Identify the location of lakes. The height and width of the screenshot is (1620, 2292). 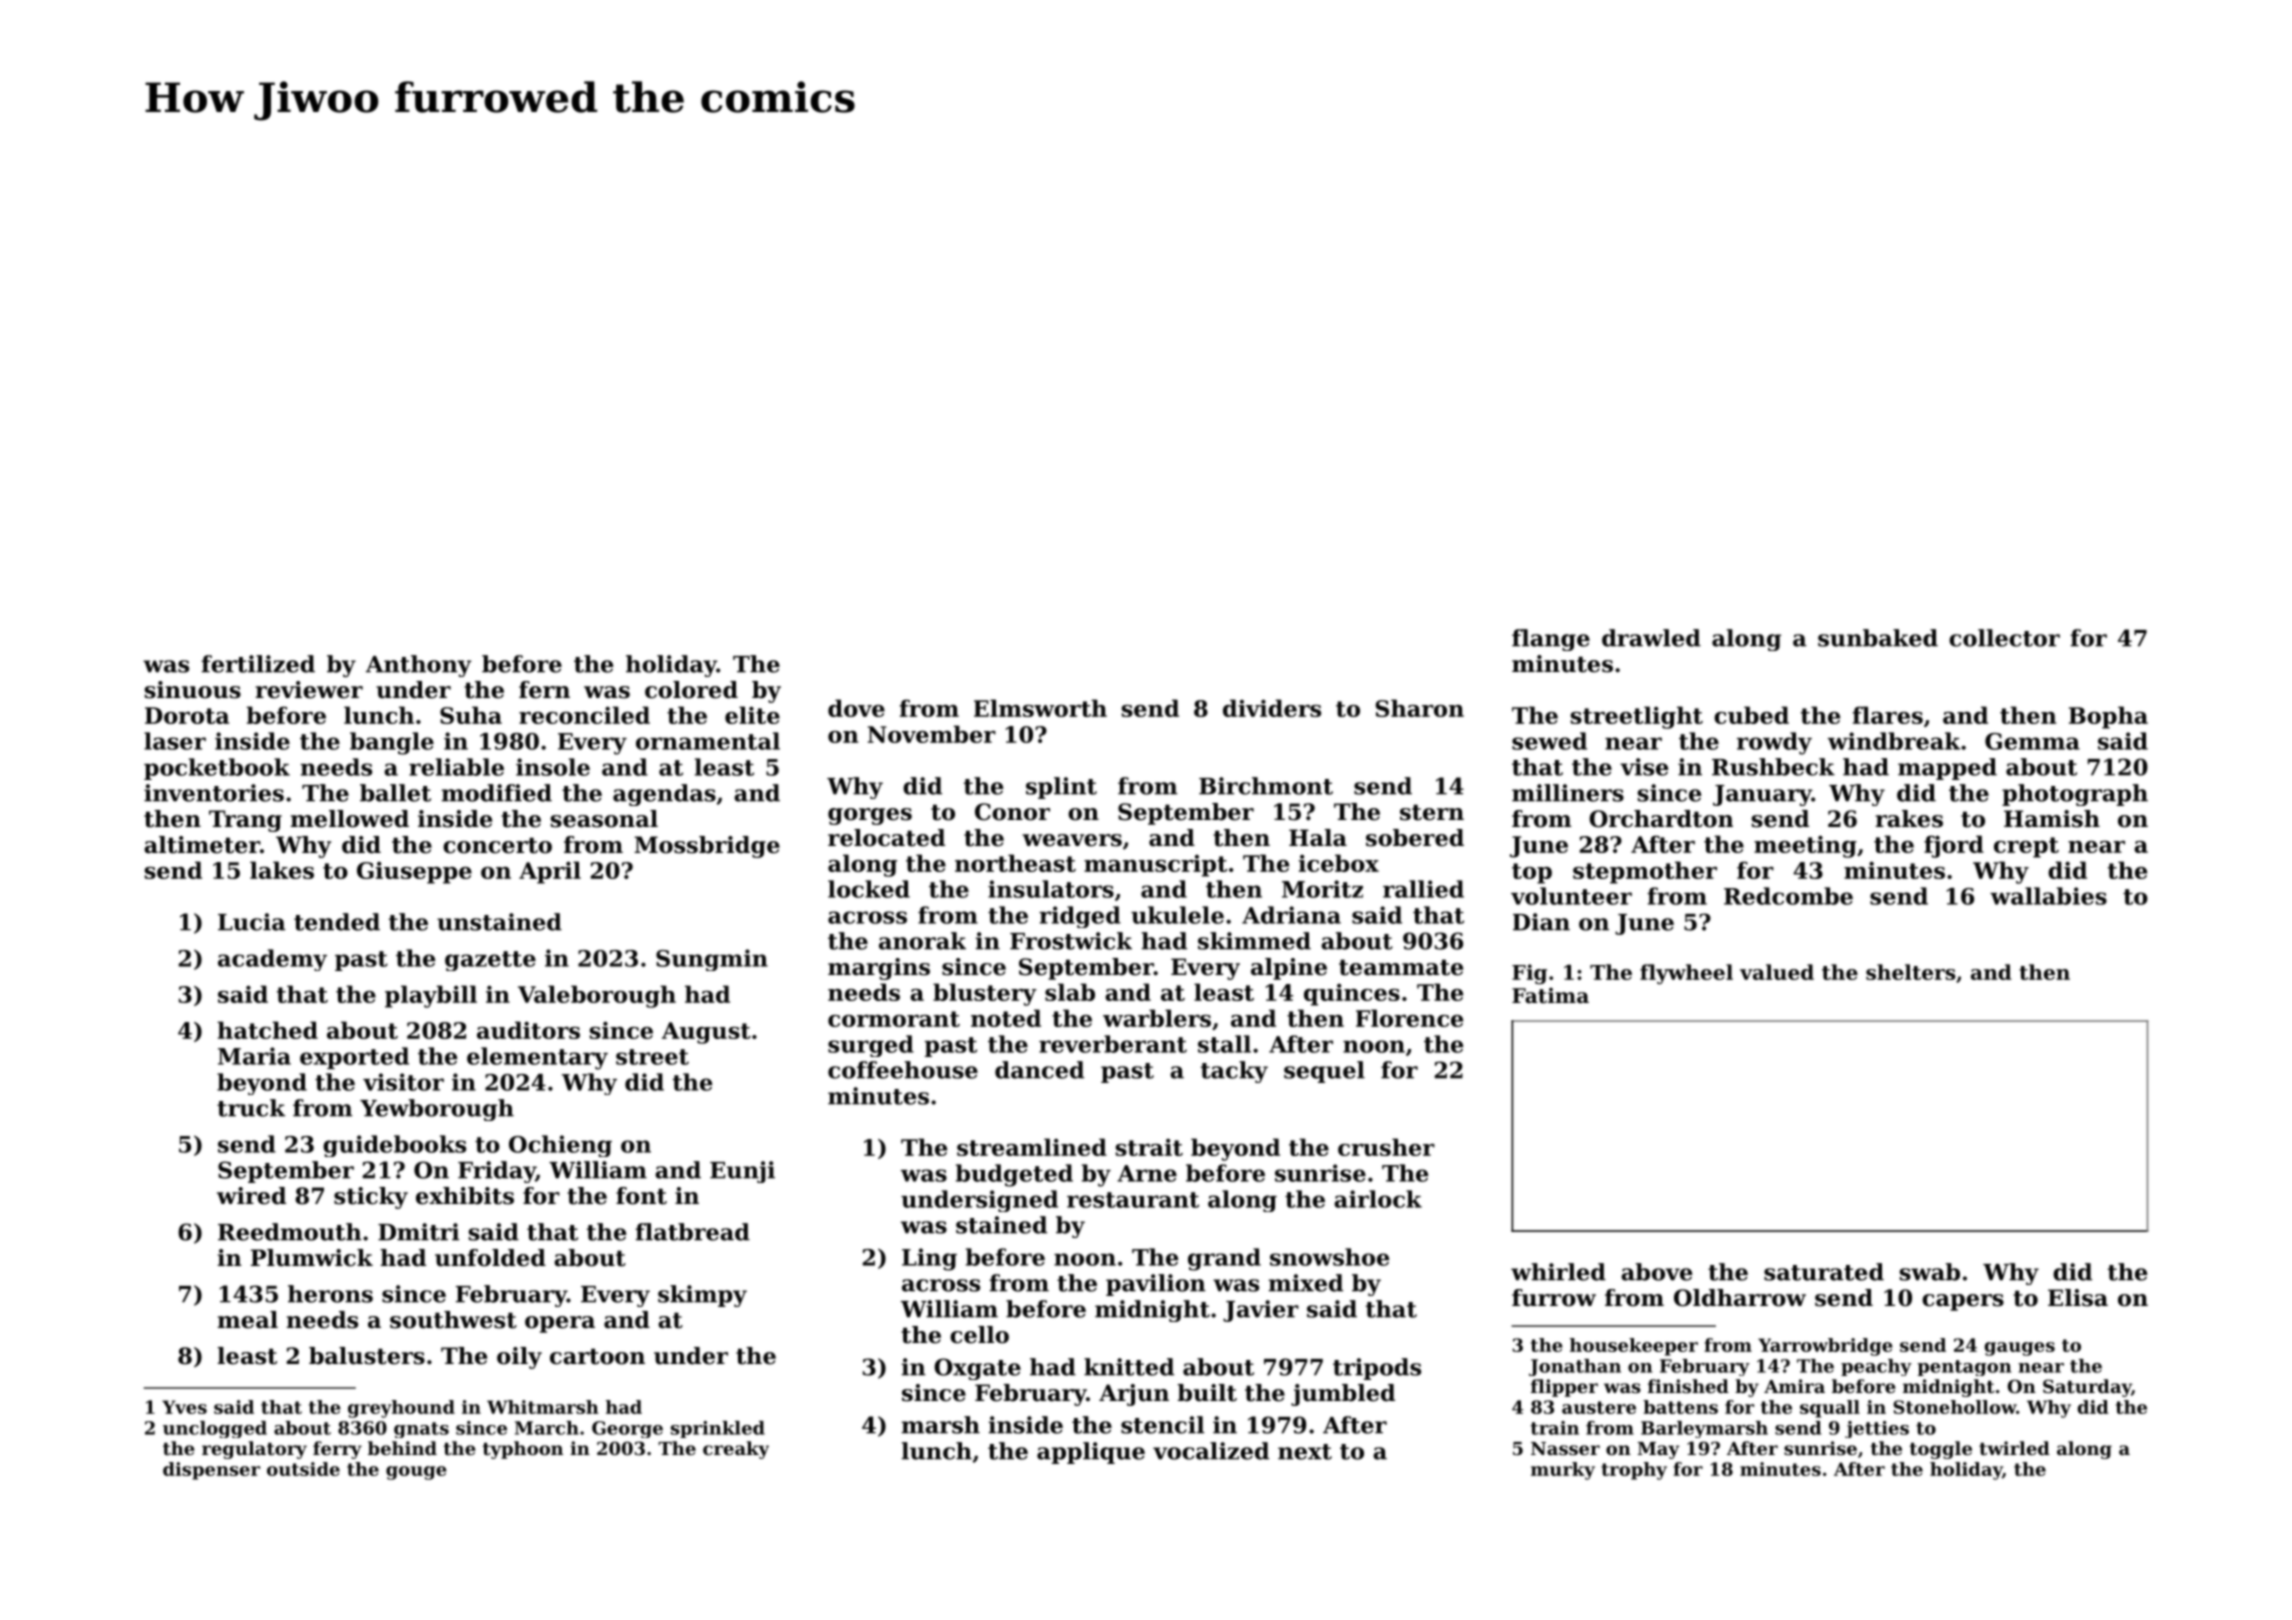
(282, 870).
